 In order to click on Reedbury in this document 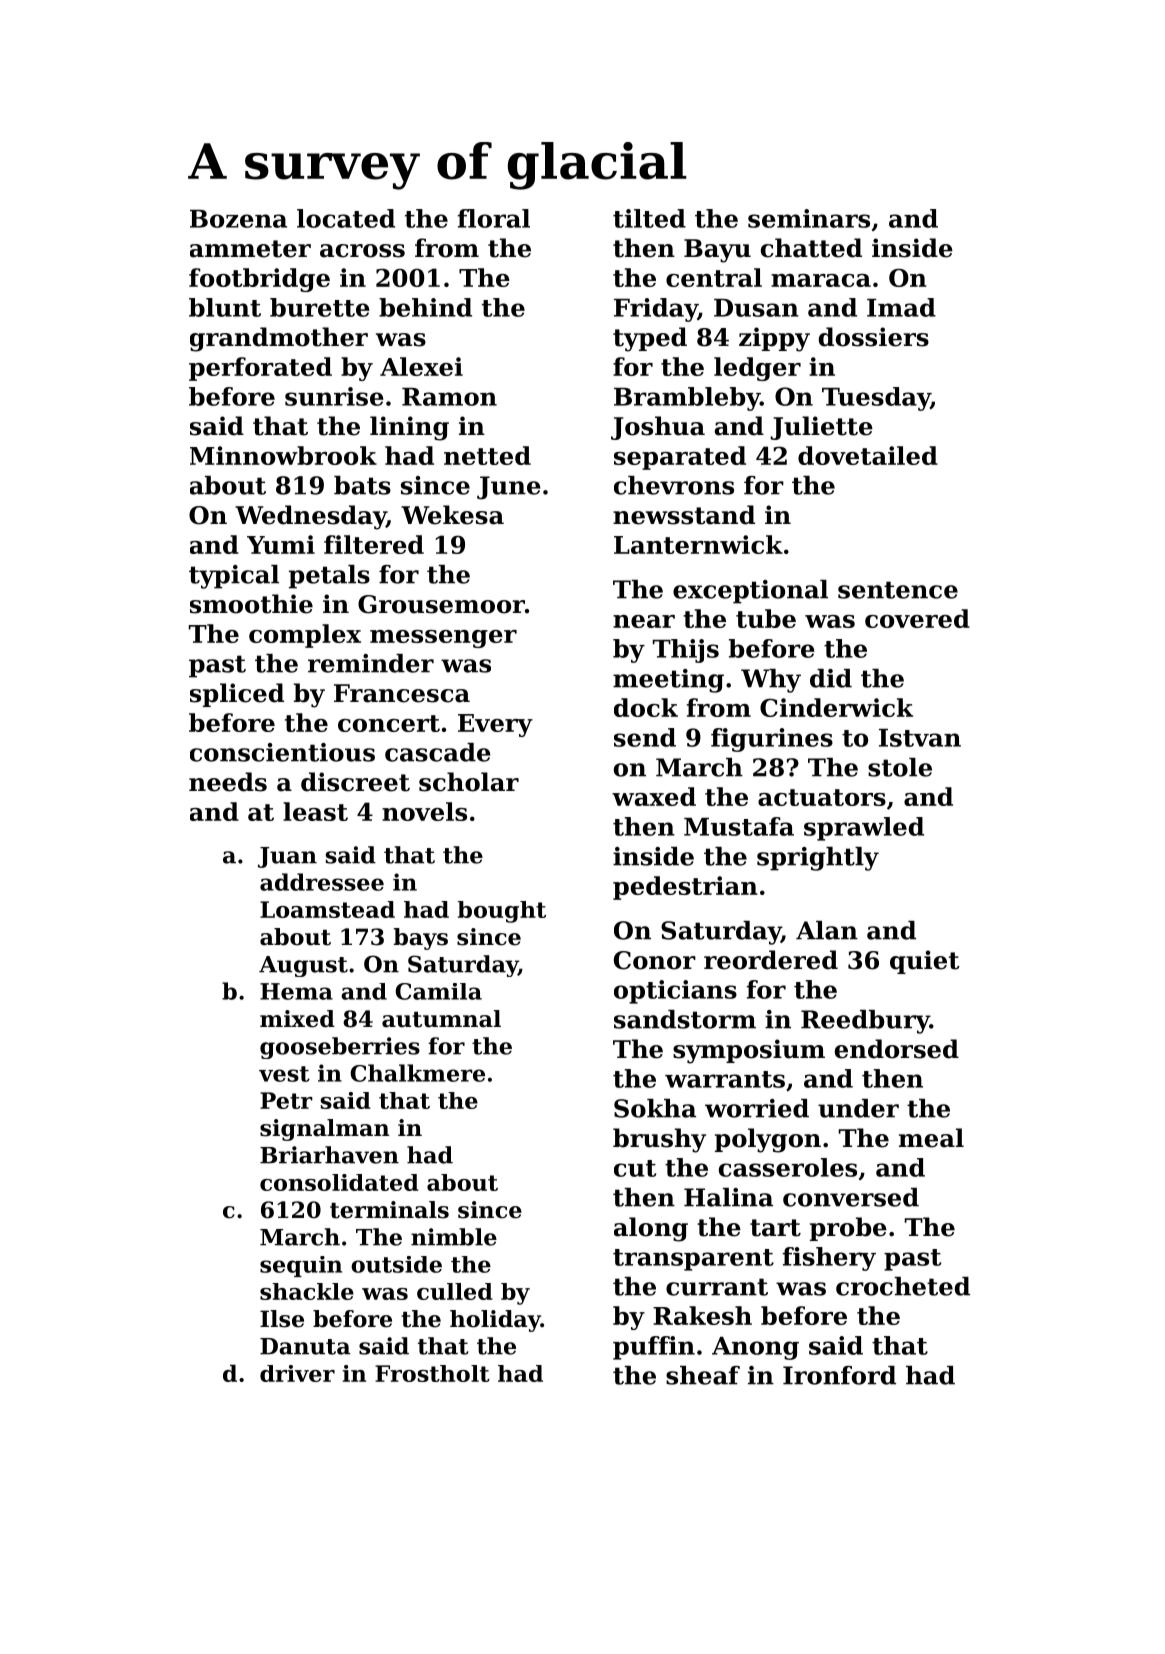, I will do `click(865, 1022)`.
